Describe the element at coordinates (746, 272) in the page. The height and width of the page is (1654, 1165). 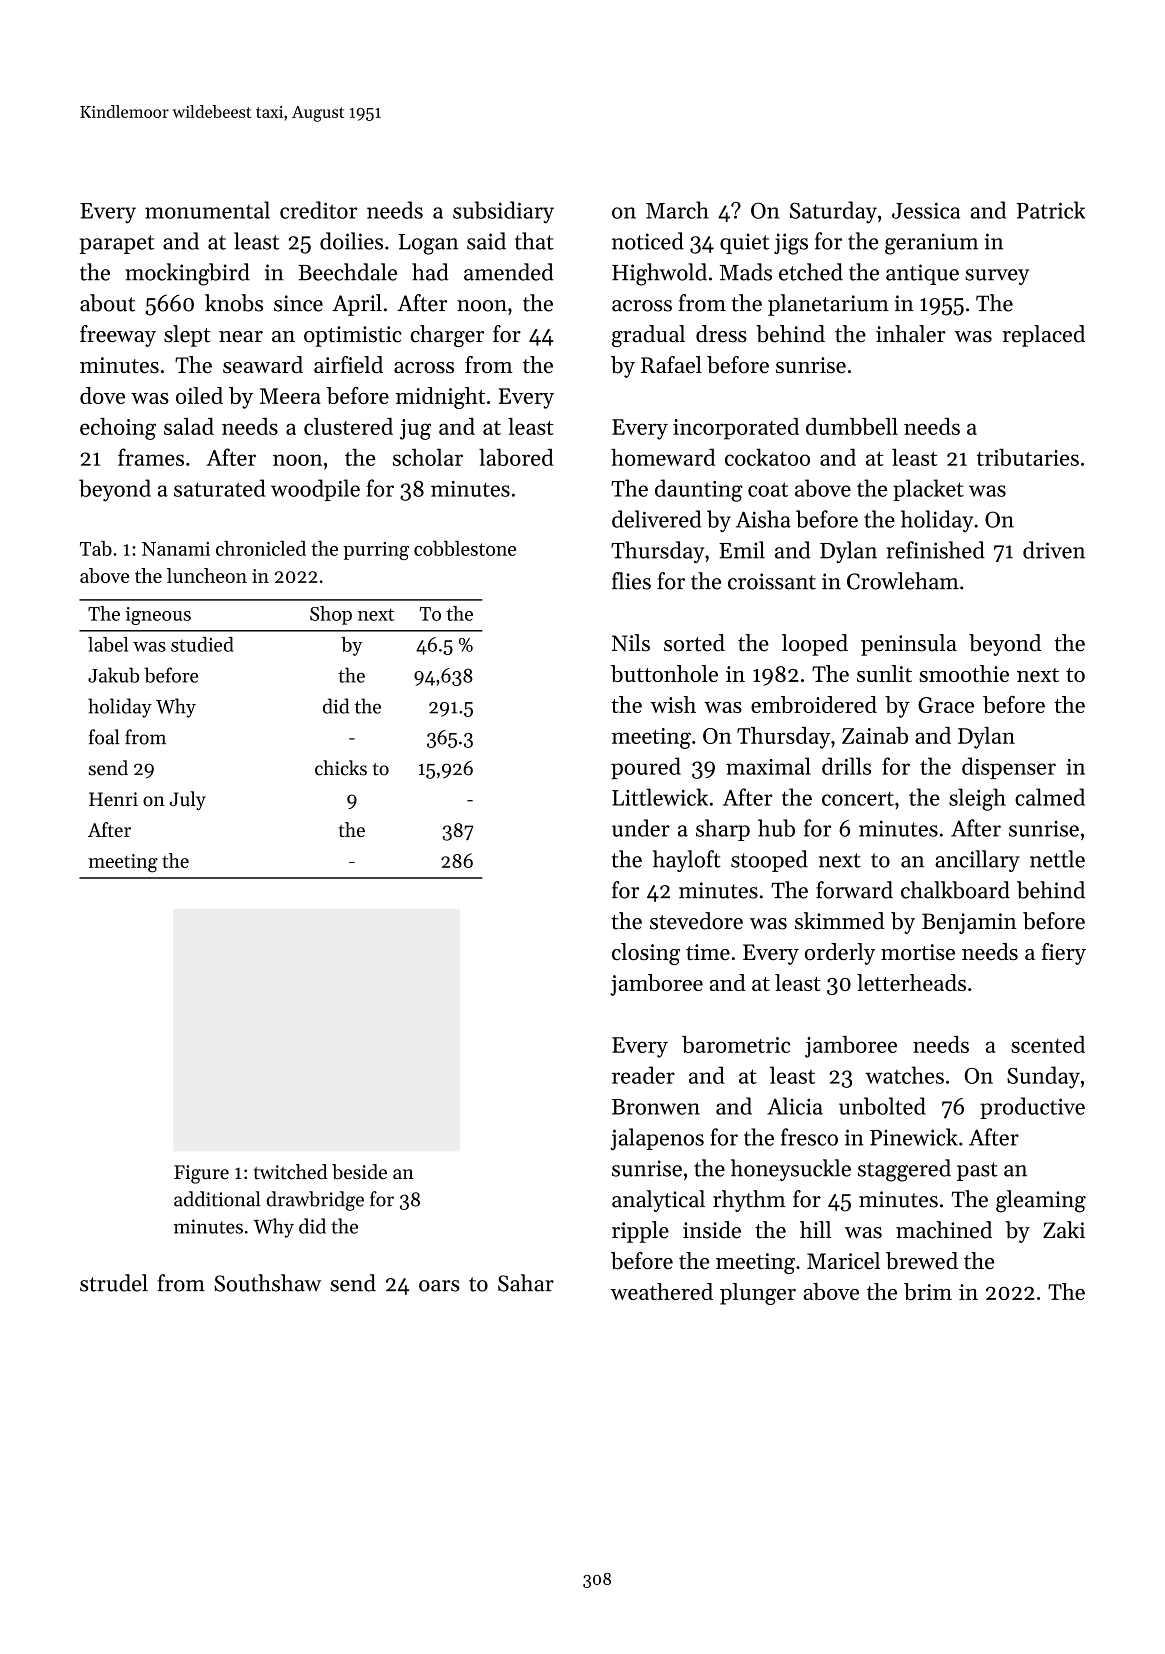
I see `Mads` at that location.
